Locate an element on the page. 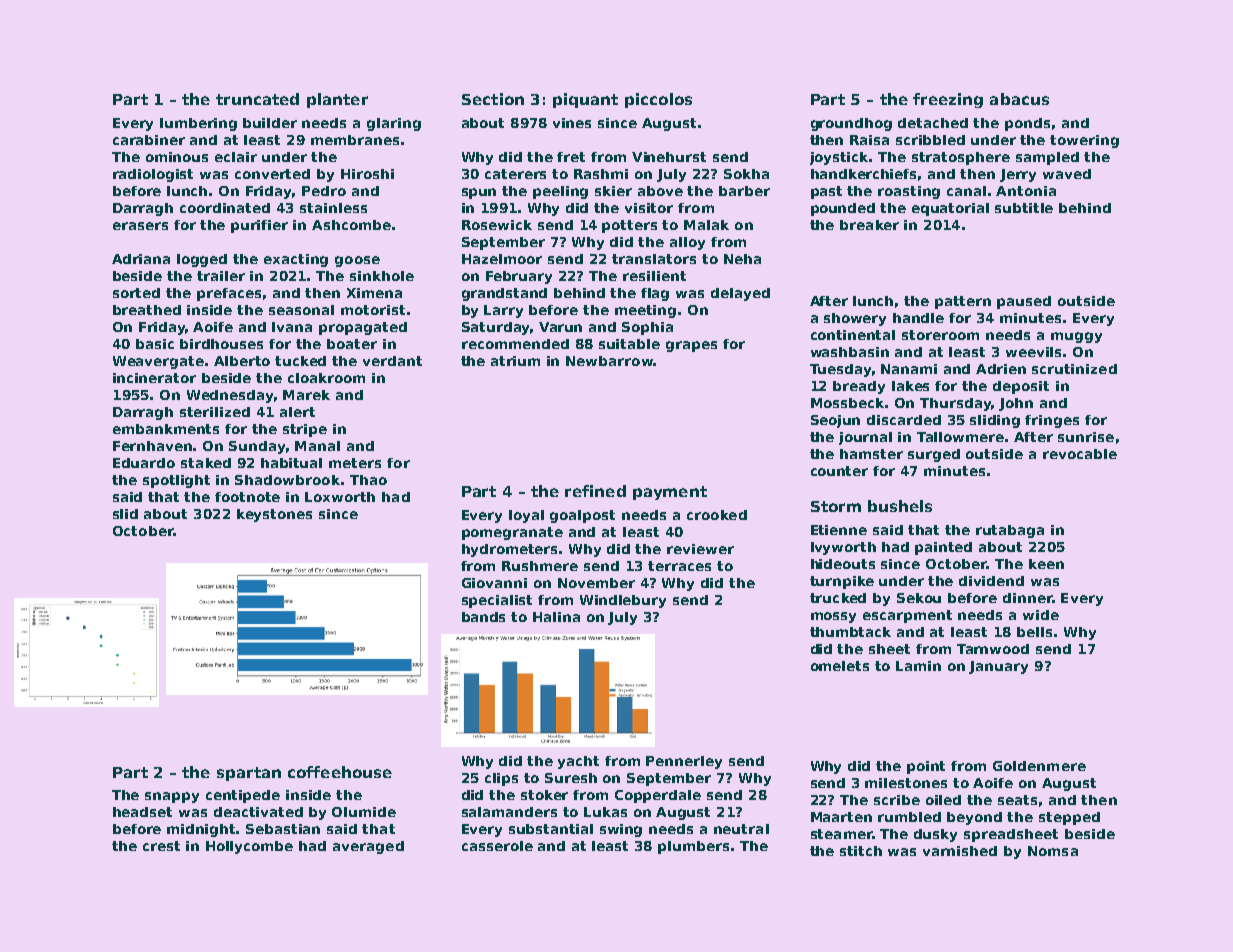  truncated is located at coordinates (257, 99).
